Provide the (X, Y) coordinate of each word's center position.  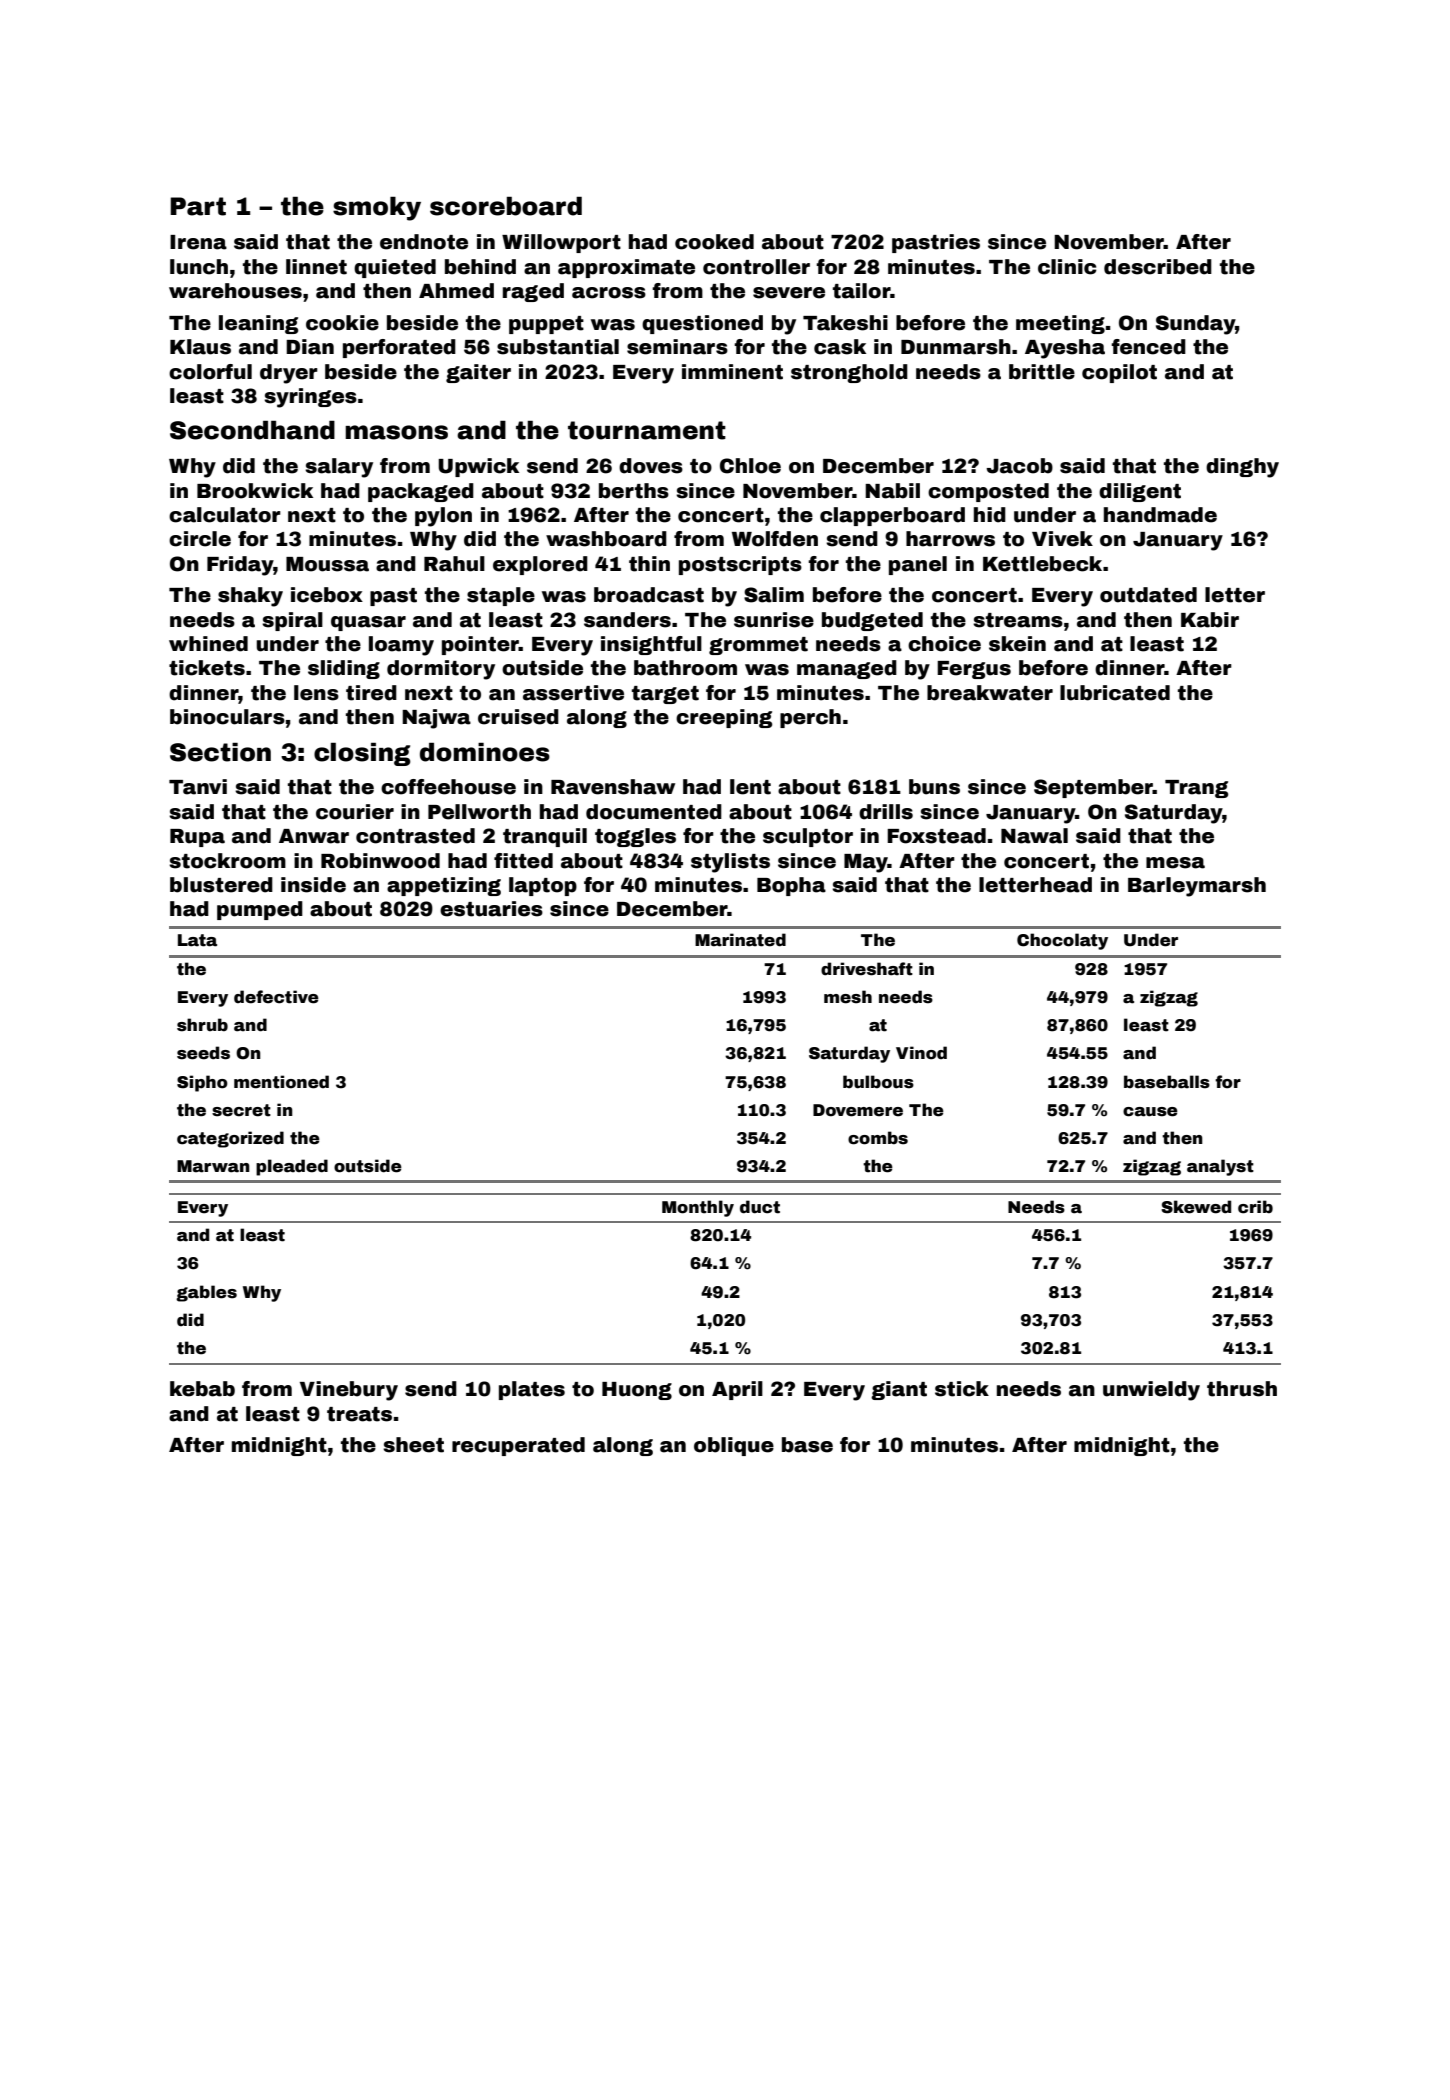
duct (760, 1207)
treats (359, 1414)
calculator (225, 515)
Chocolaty (1062, 941)
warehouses (235, 291)
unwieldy (1151, 1391)
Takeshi (845, 323)
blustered (221, 885)
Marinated (740, 940)
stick (962, 1389)
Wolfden (775, 539)
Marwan (213, 1166)
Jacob (1019, 466)
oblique (734, 1446)
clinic (1067, 267)
